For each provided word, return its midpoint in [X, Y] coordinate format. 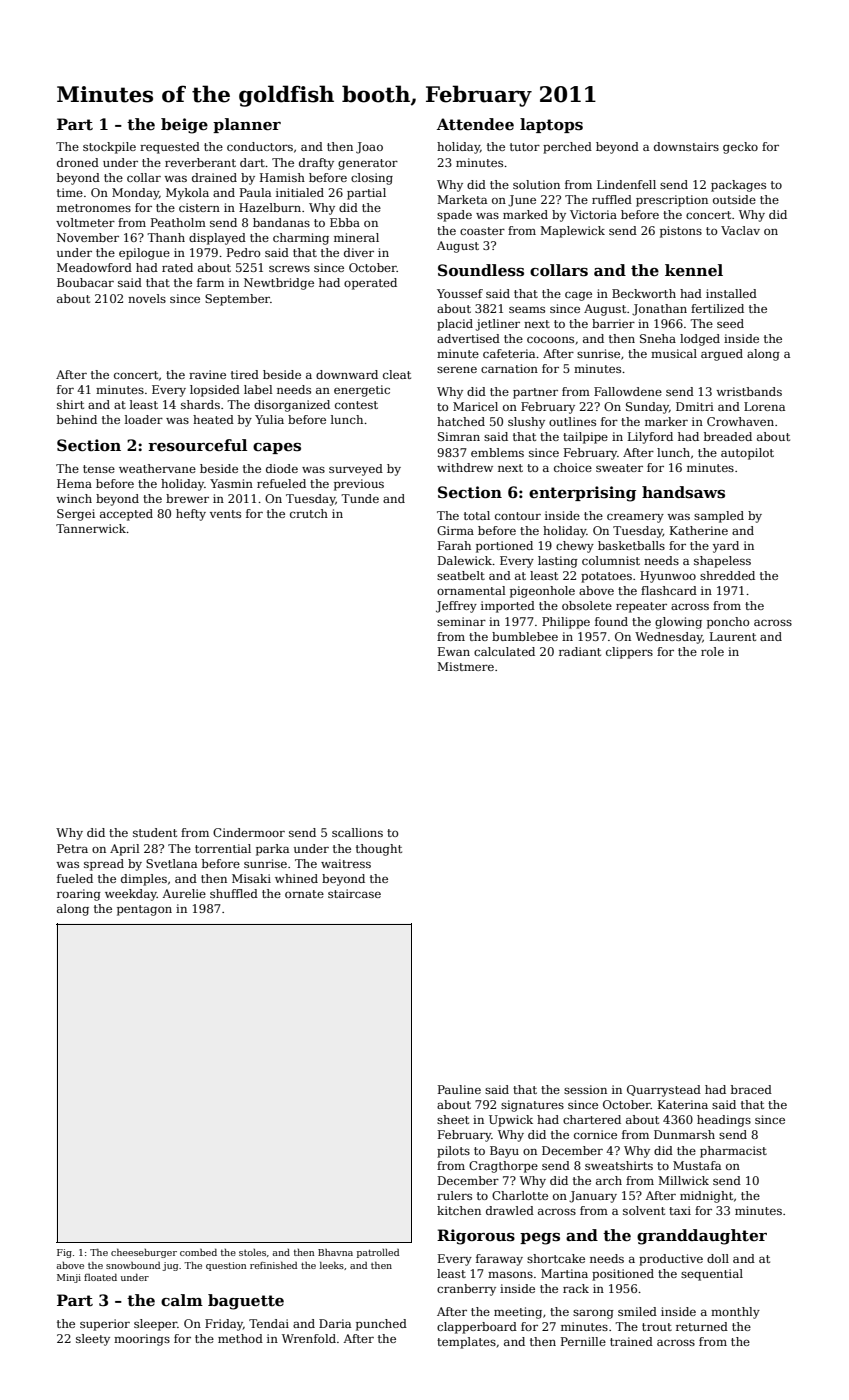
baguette [246, 1302]
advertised [468, 338]
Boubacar [85, 282]
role [712, 651]
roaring [79, 895]
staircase [354, 893]
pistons [681, 232]
